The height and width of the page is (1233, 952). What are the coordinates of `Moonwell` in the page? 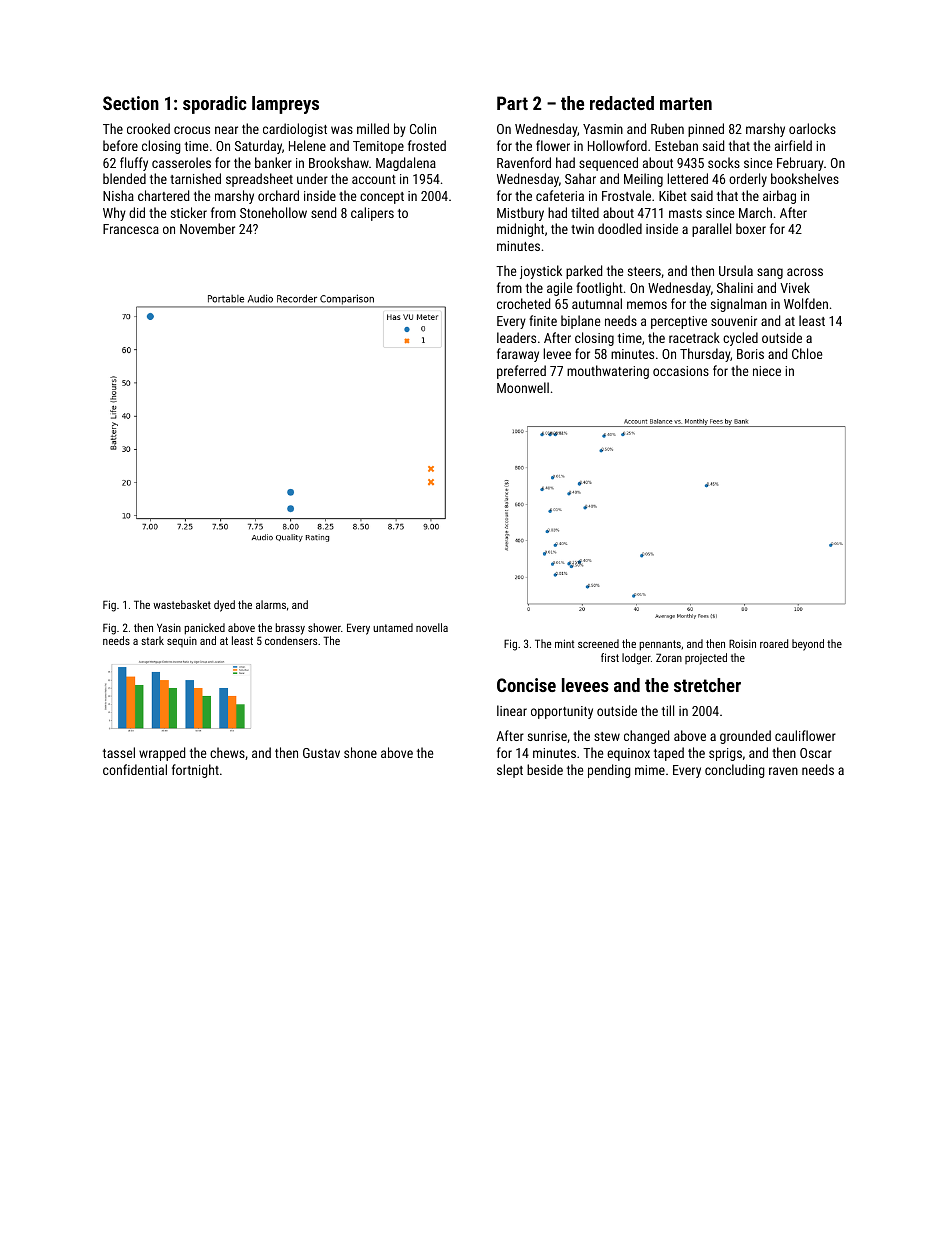 It's located at (523, 387).
